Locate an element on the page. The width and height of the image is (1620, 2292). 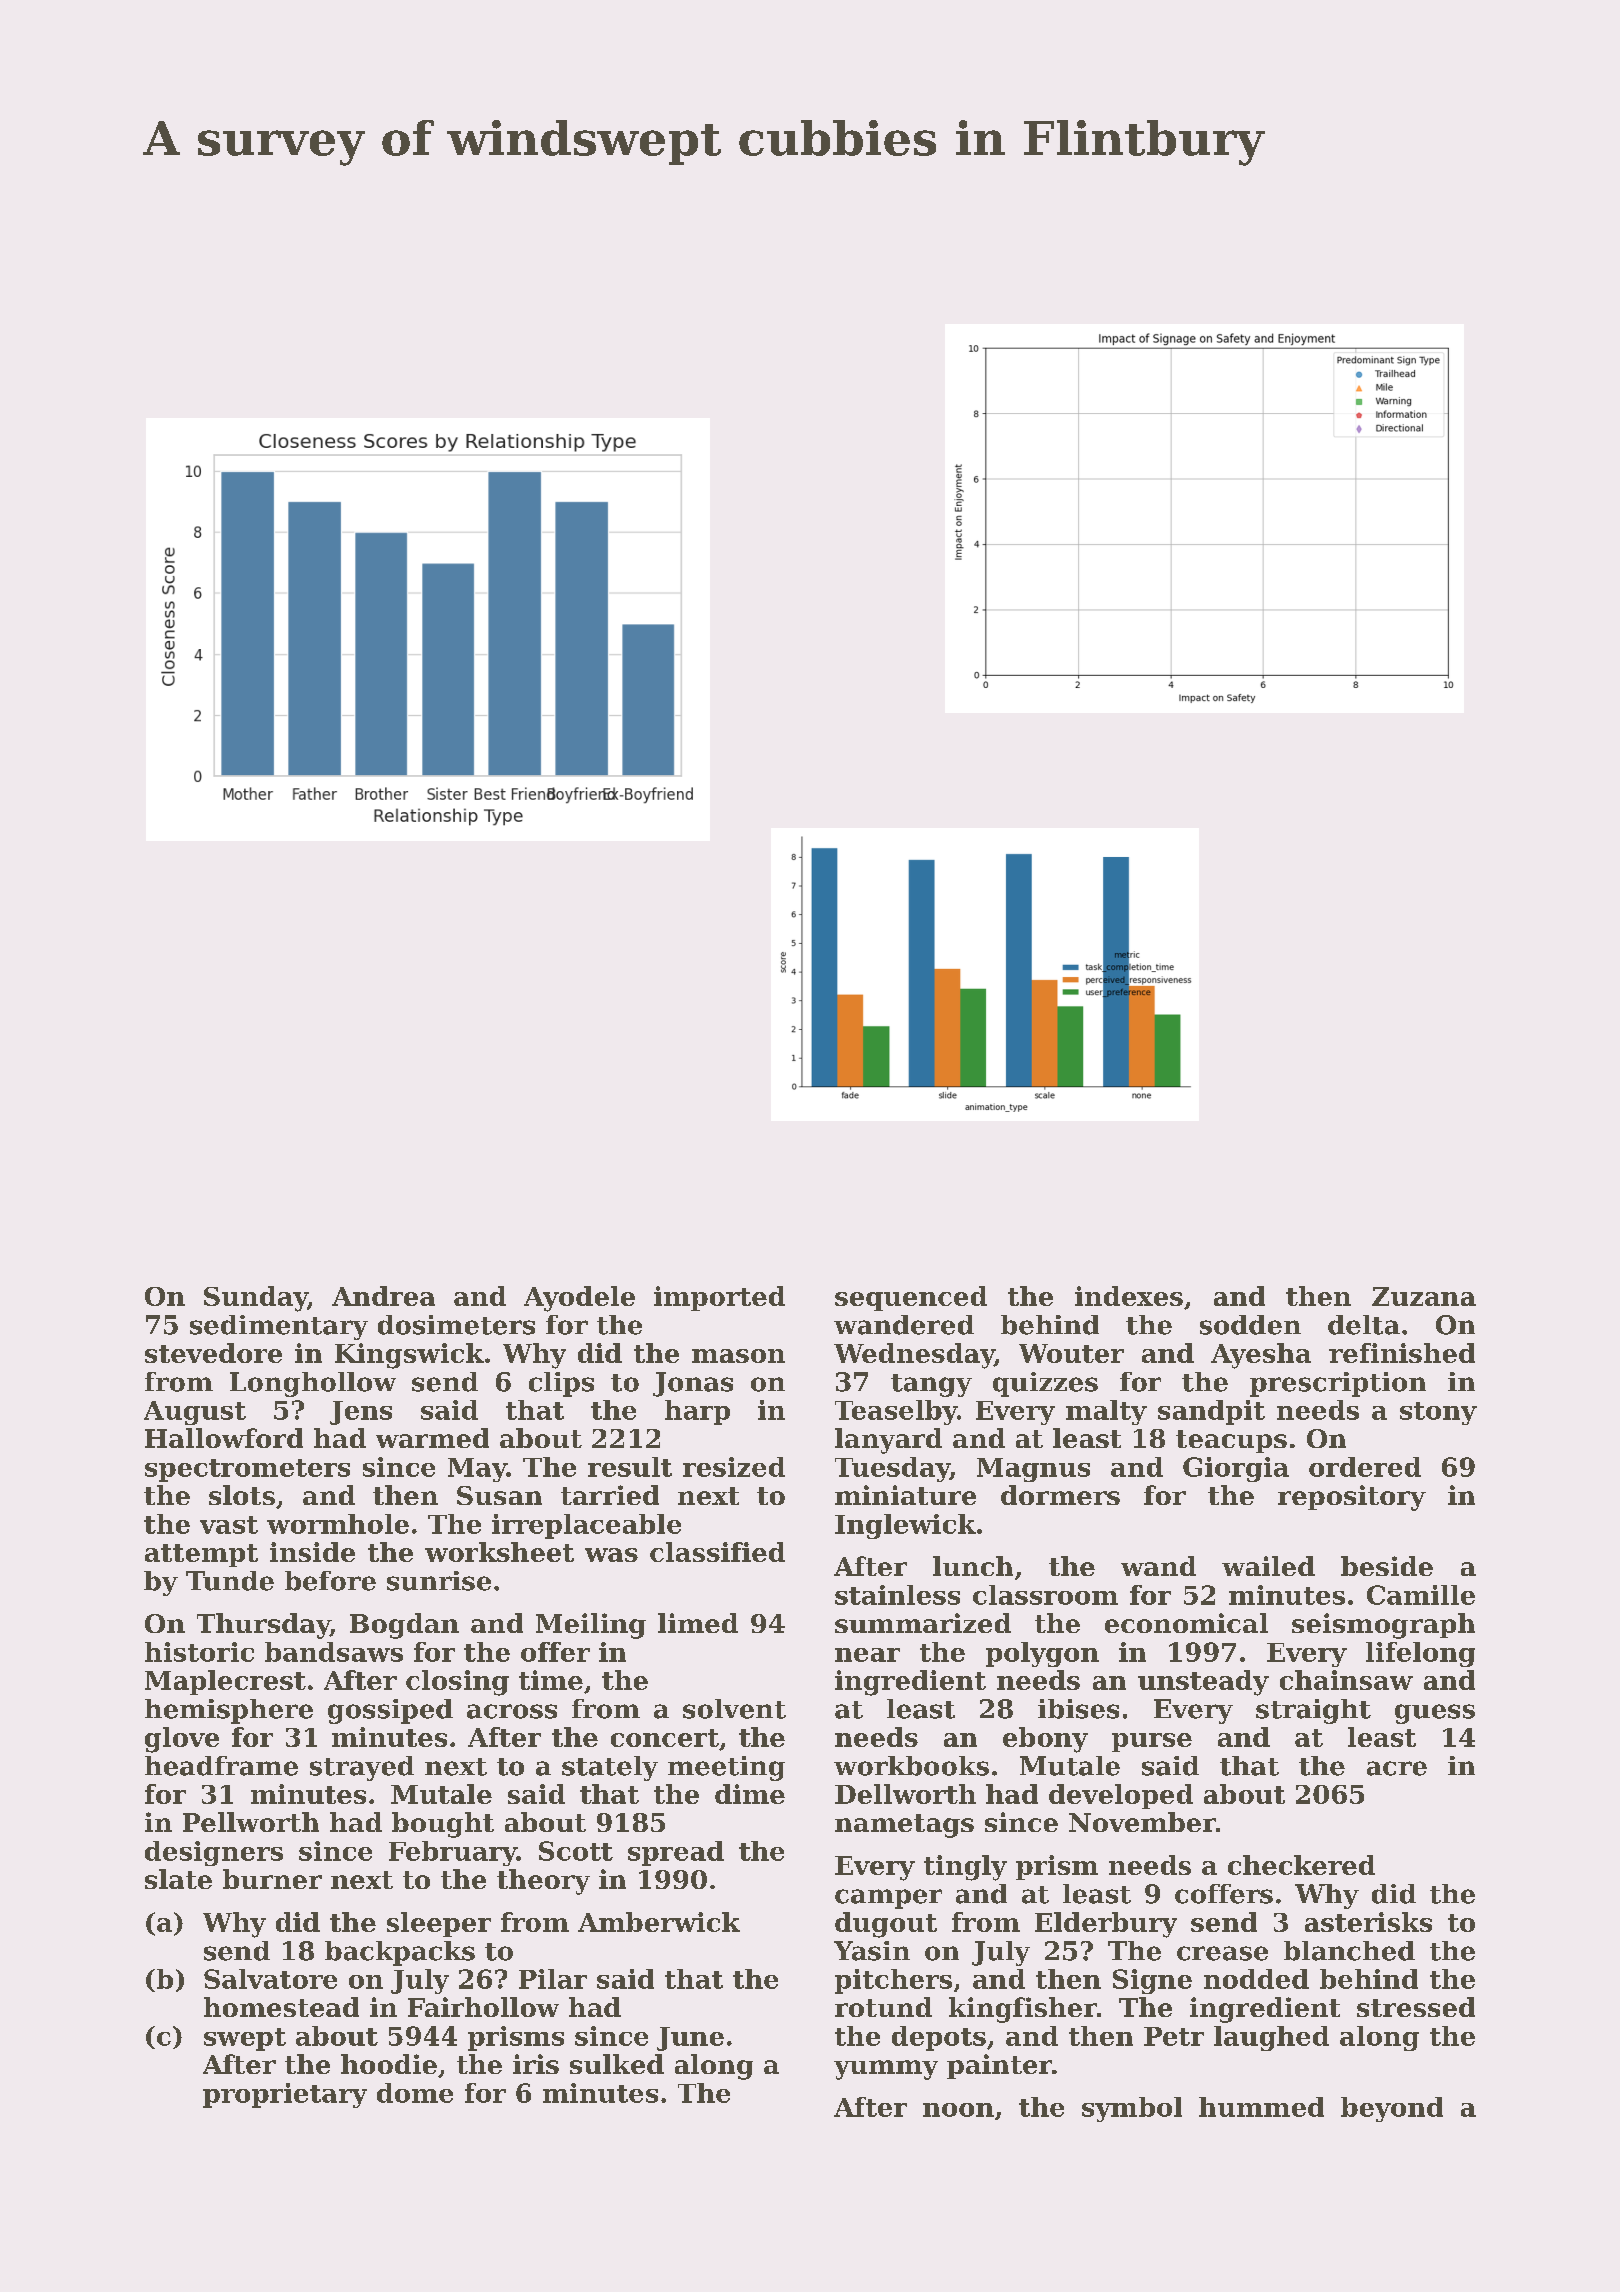
miniature is located at coordinates (905, 1495).
